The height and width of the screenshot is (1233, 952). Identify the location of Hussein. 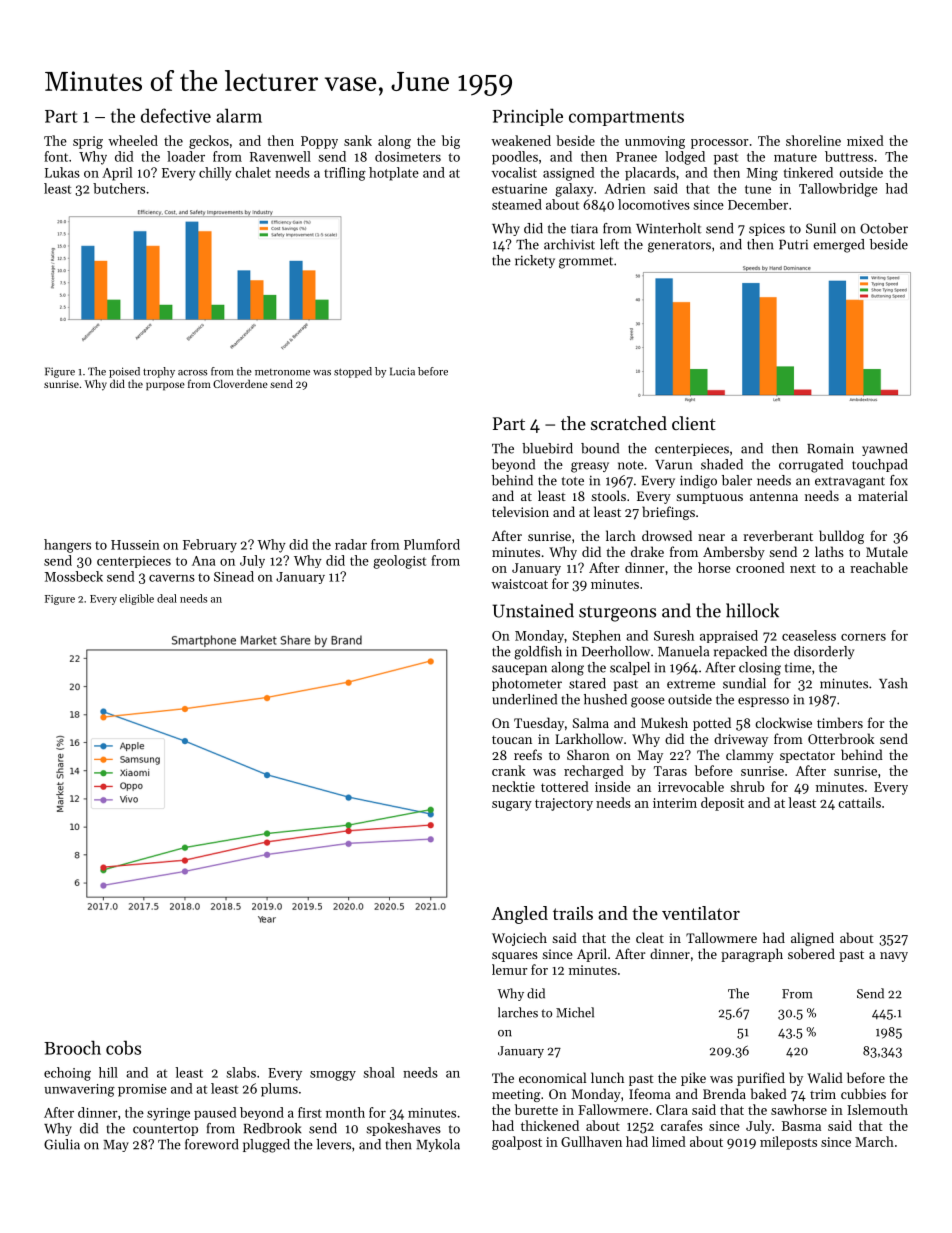
(135, 545).
